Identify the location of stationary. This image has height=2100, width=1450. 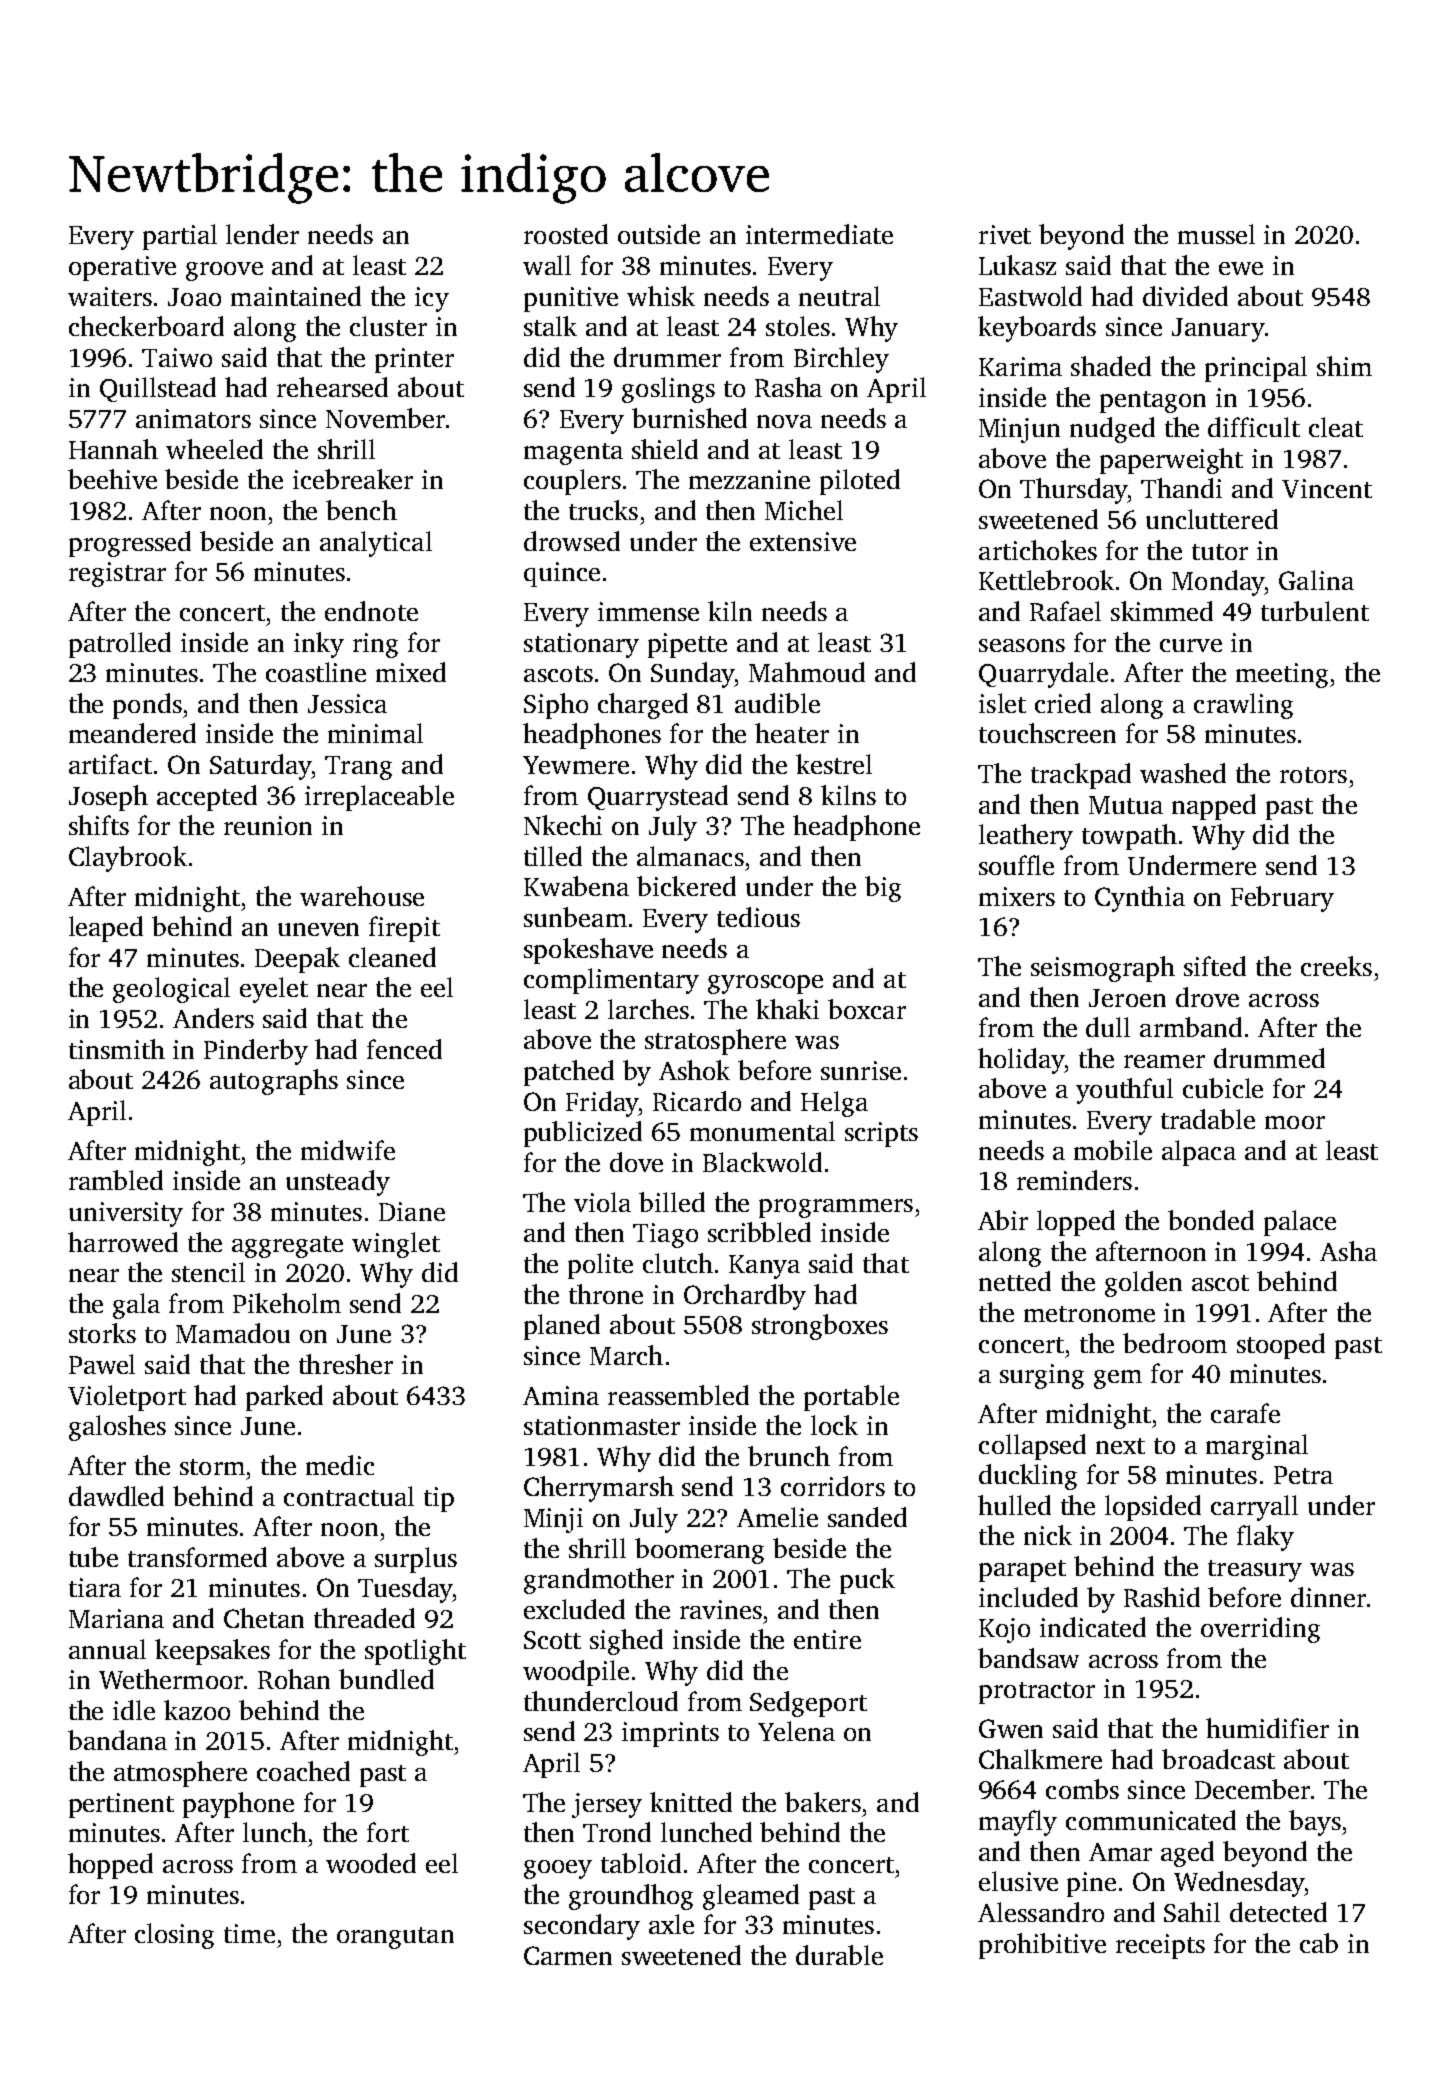
(581, 645).
